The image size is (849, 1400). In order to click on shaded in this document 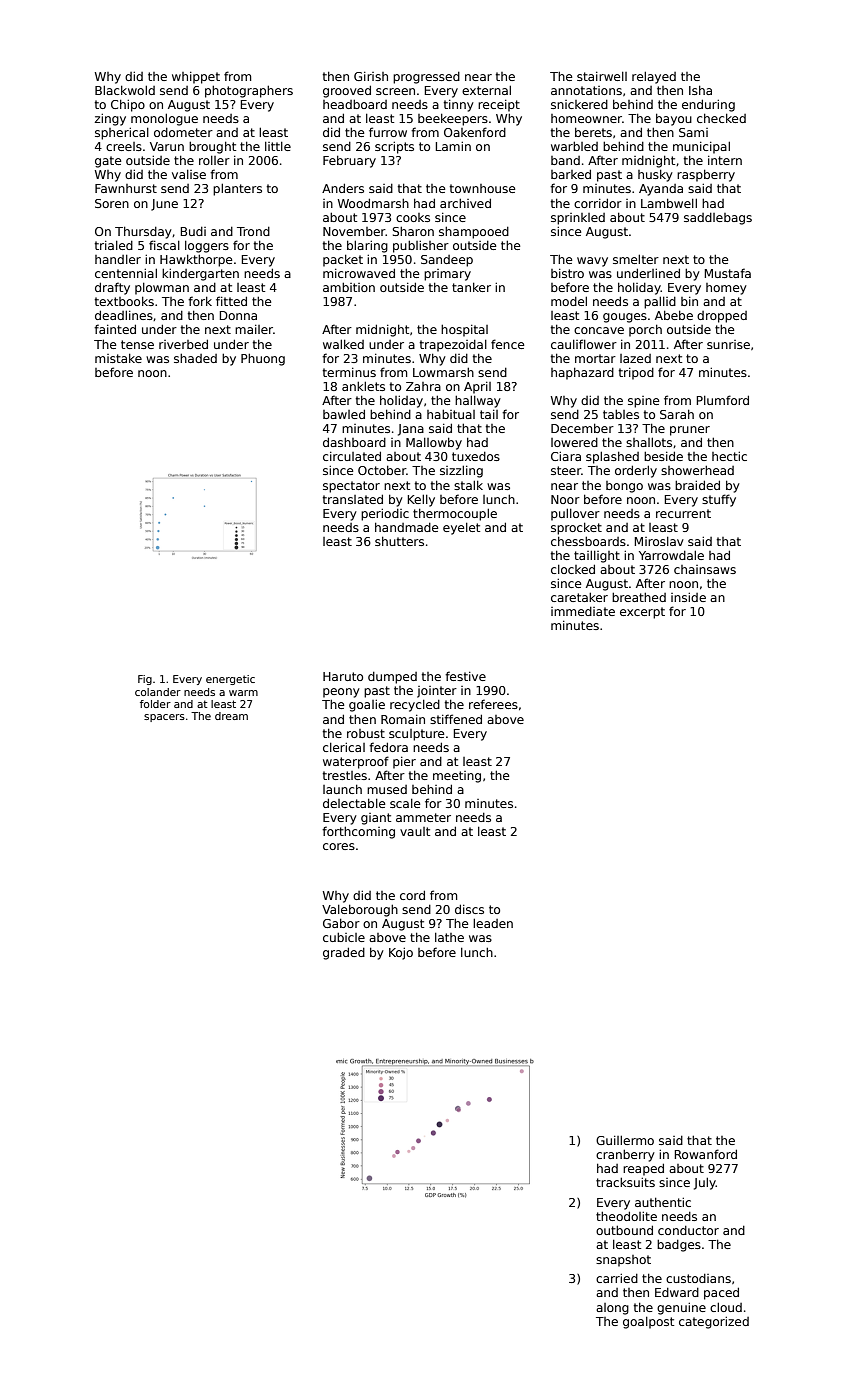, I will do `click(195, 358)`.
